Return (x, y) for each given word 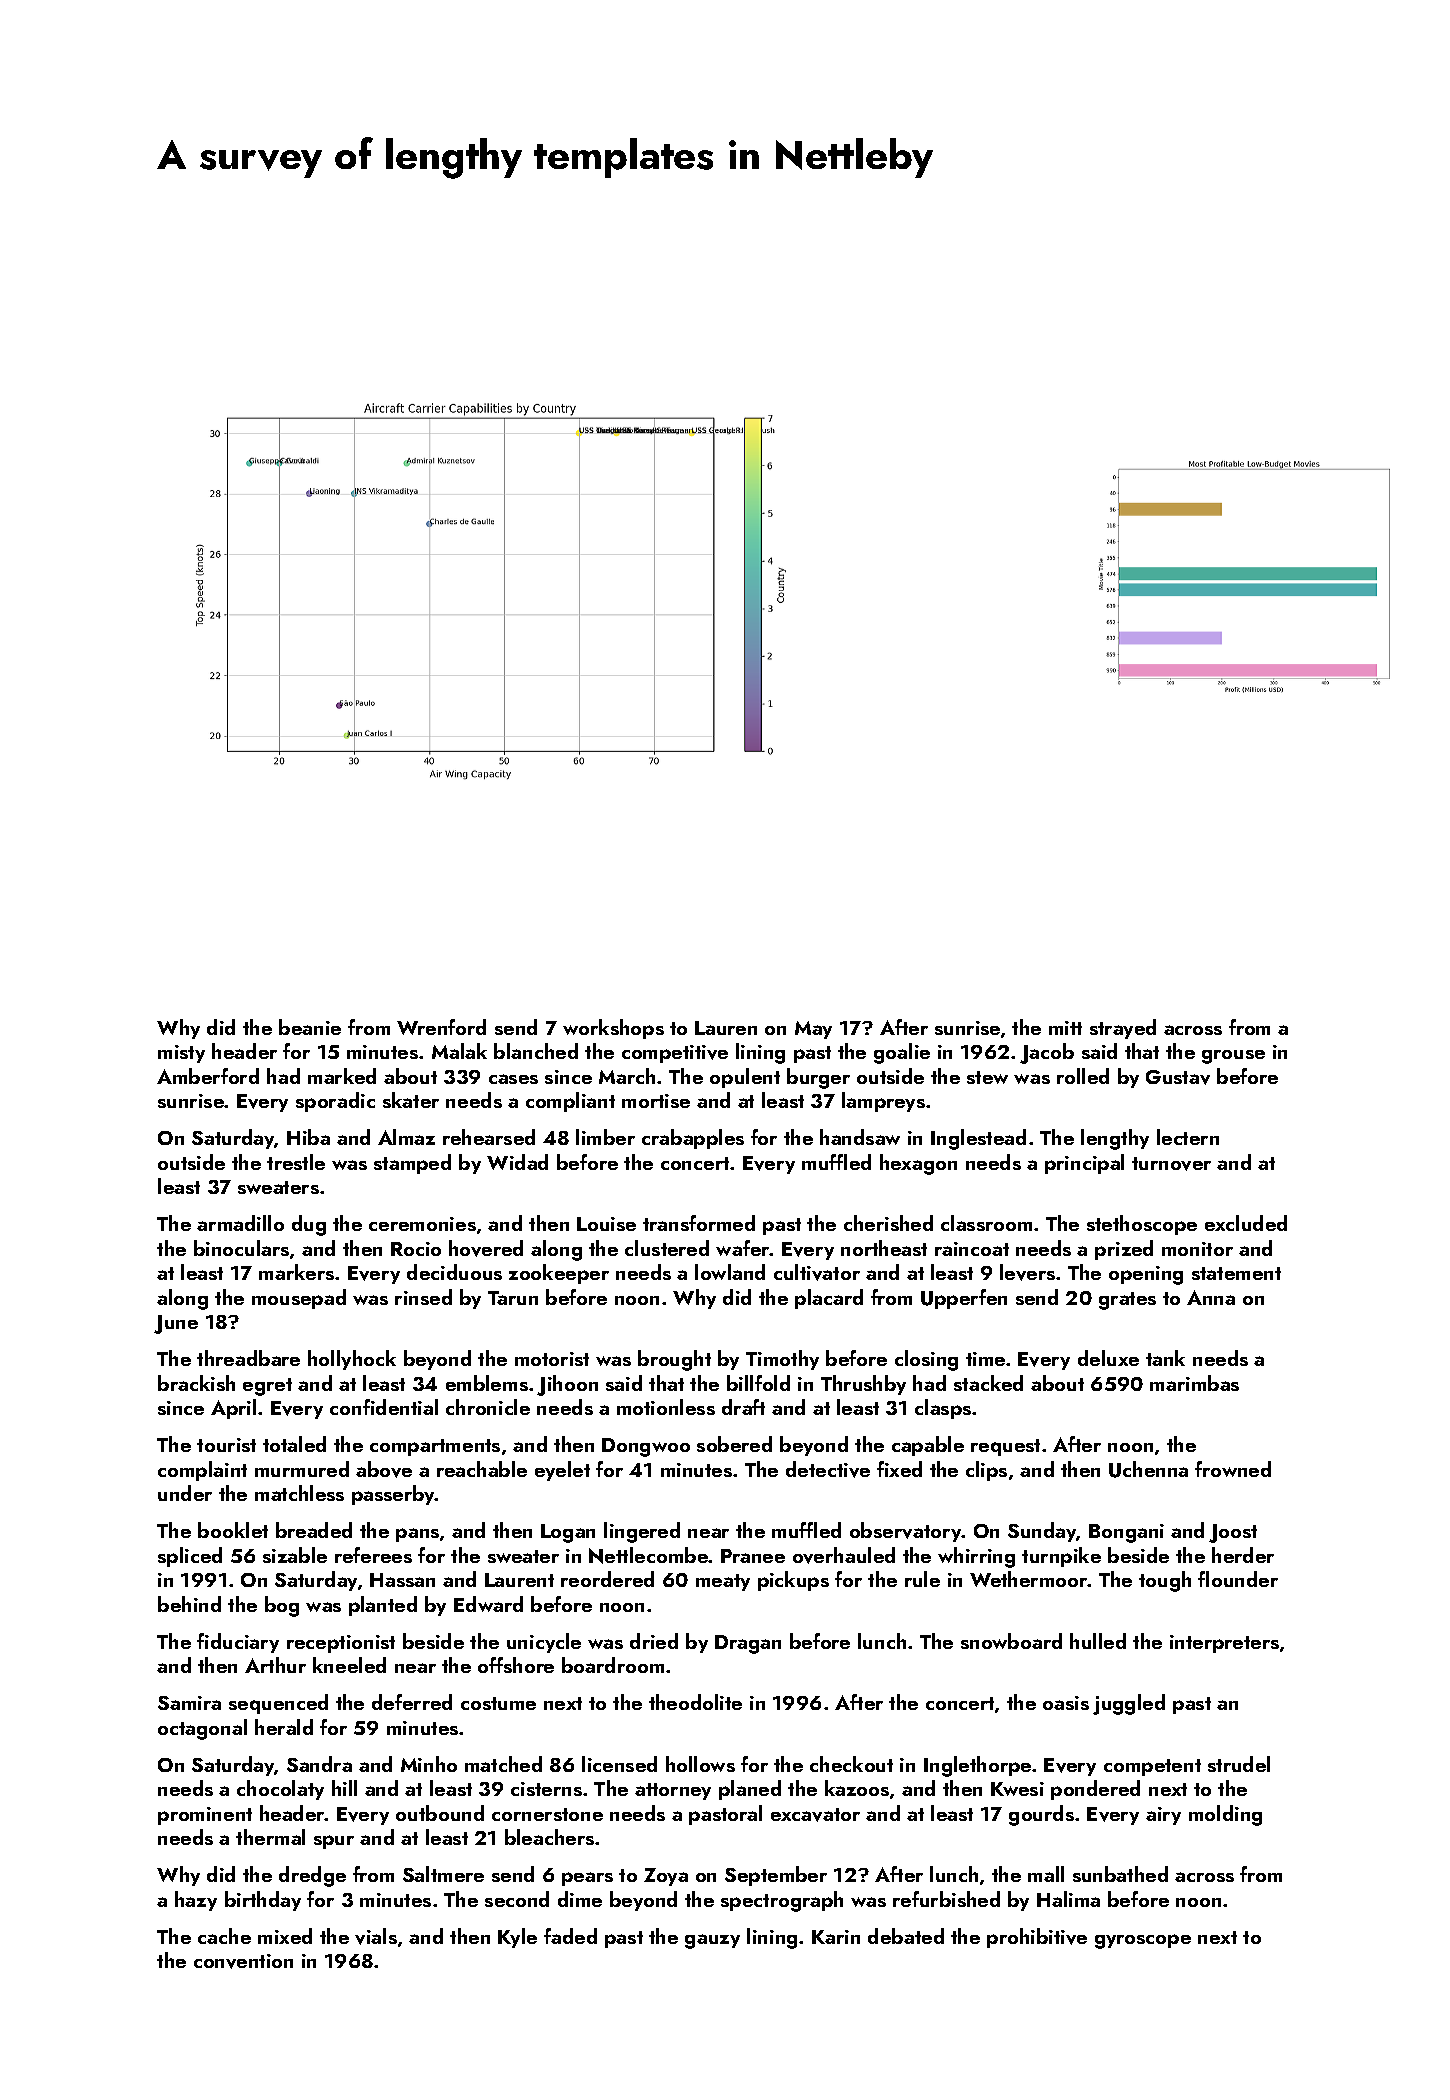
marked (342, 1076)
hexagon (918, 1164)
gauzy (712, 1941)
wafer (743, 1248)
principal (1084, 1164)
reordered (607, 1579)
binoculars (241, 1248)
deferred (412, 1702)
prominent (205, 1816)
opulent (745, 1078)
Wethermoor (1029, 1579)
